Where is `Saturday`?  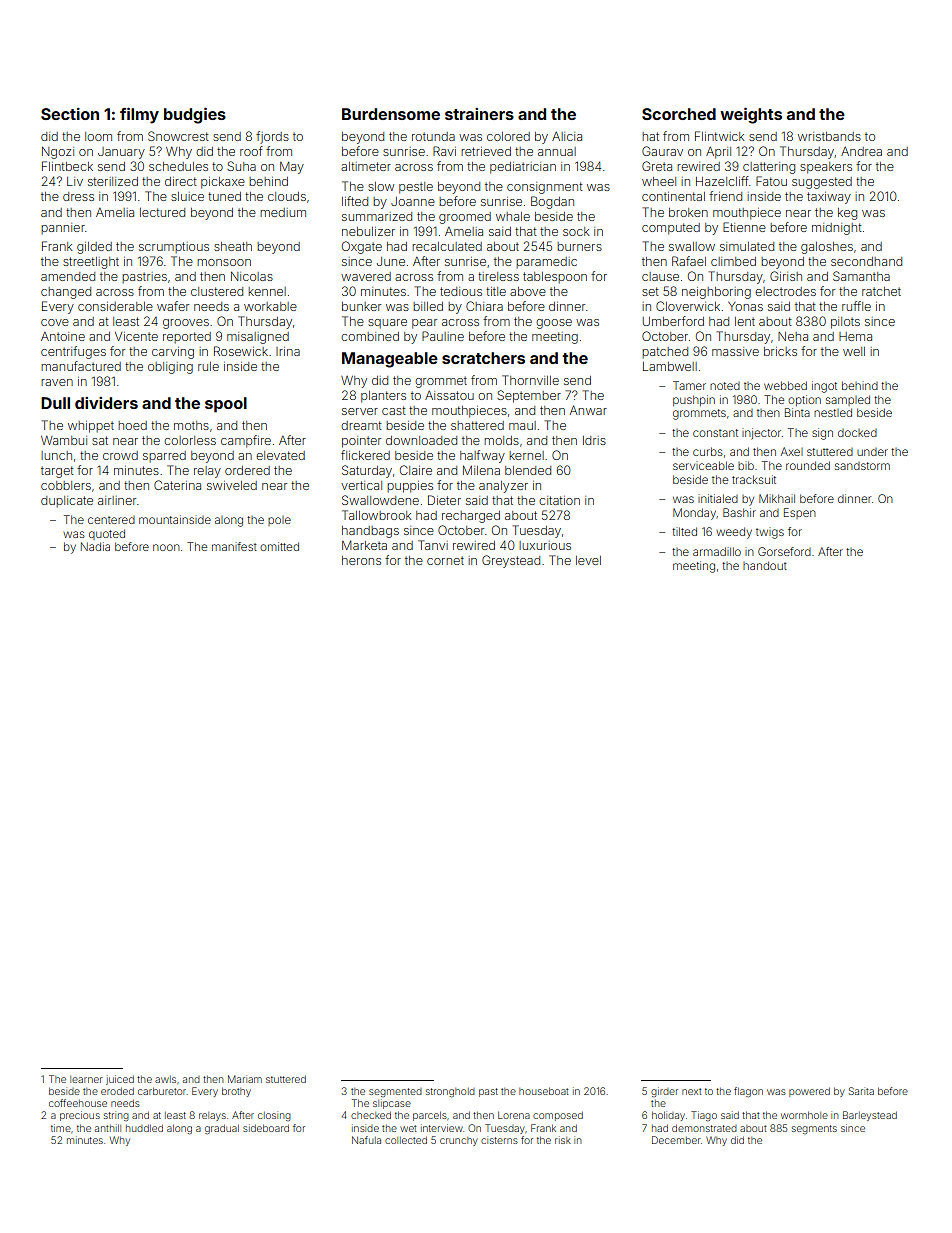
Saturday is located at coordinates (367, 471).
